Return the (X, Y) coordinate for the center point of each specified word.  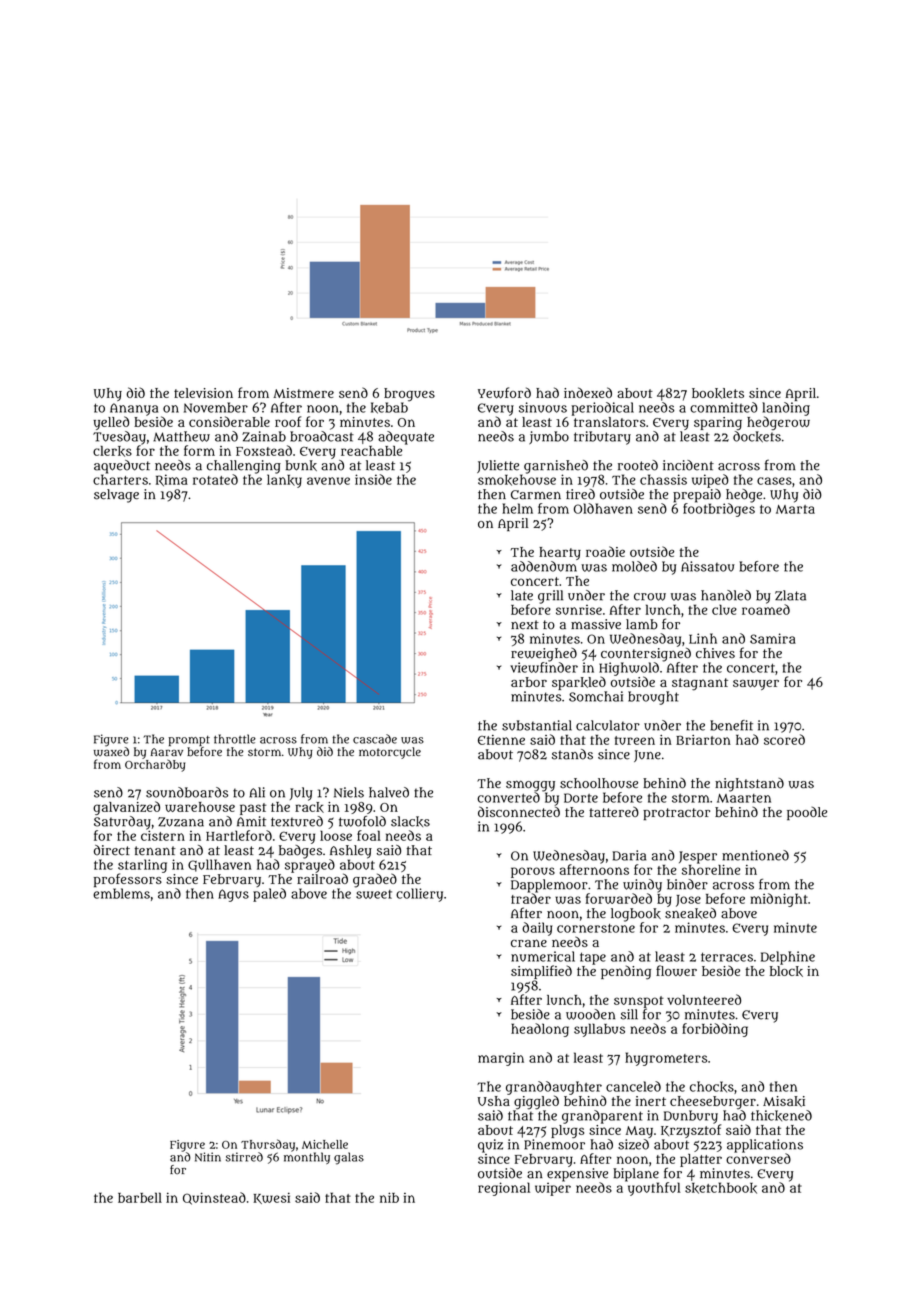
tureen (635, 740)
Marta (795, 509)
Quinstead (214, 1198)
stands (572, 754)
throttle (235, 739)
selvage (116, 496)
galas (349, 1158)
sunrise (579, 610)
